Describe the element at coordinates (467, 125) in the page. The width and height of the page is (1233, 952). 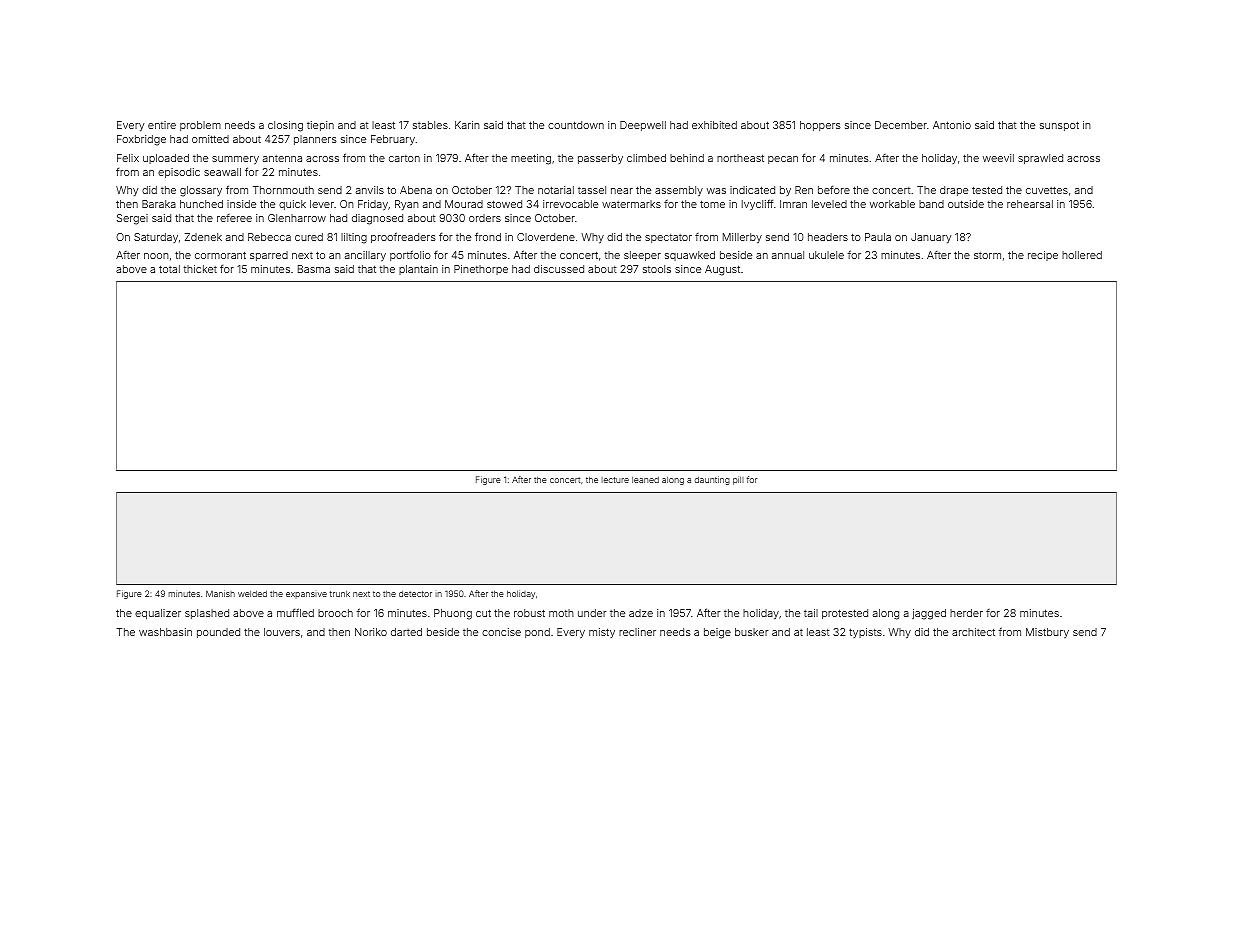
I see `Karin` at that location.
